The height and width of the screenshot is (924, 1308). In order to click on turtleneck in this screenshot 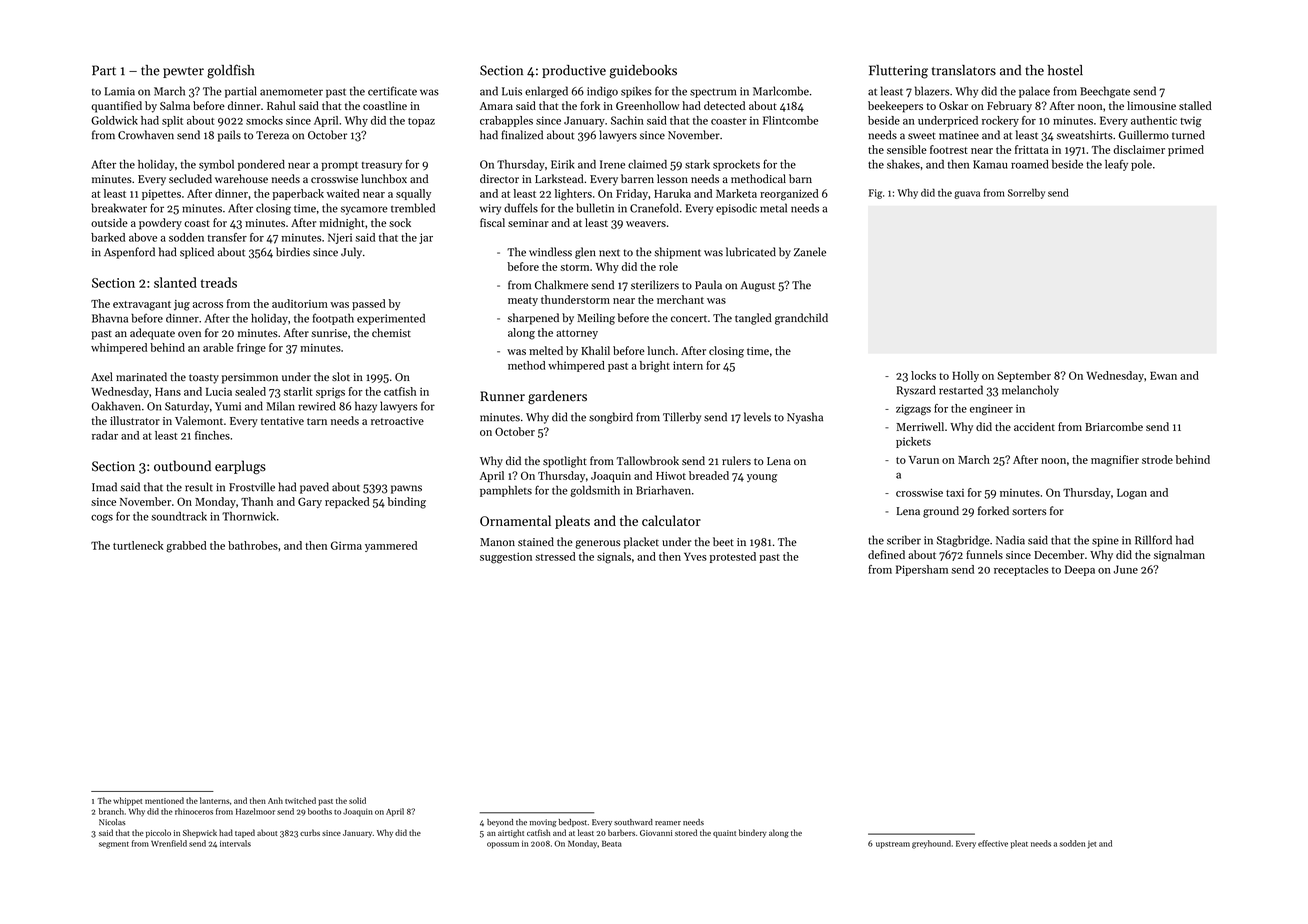, I will do `click(138, 545)`.
